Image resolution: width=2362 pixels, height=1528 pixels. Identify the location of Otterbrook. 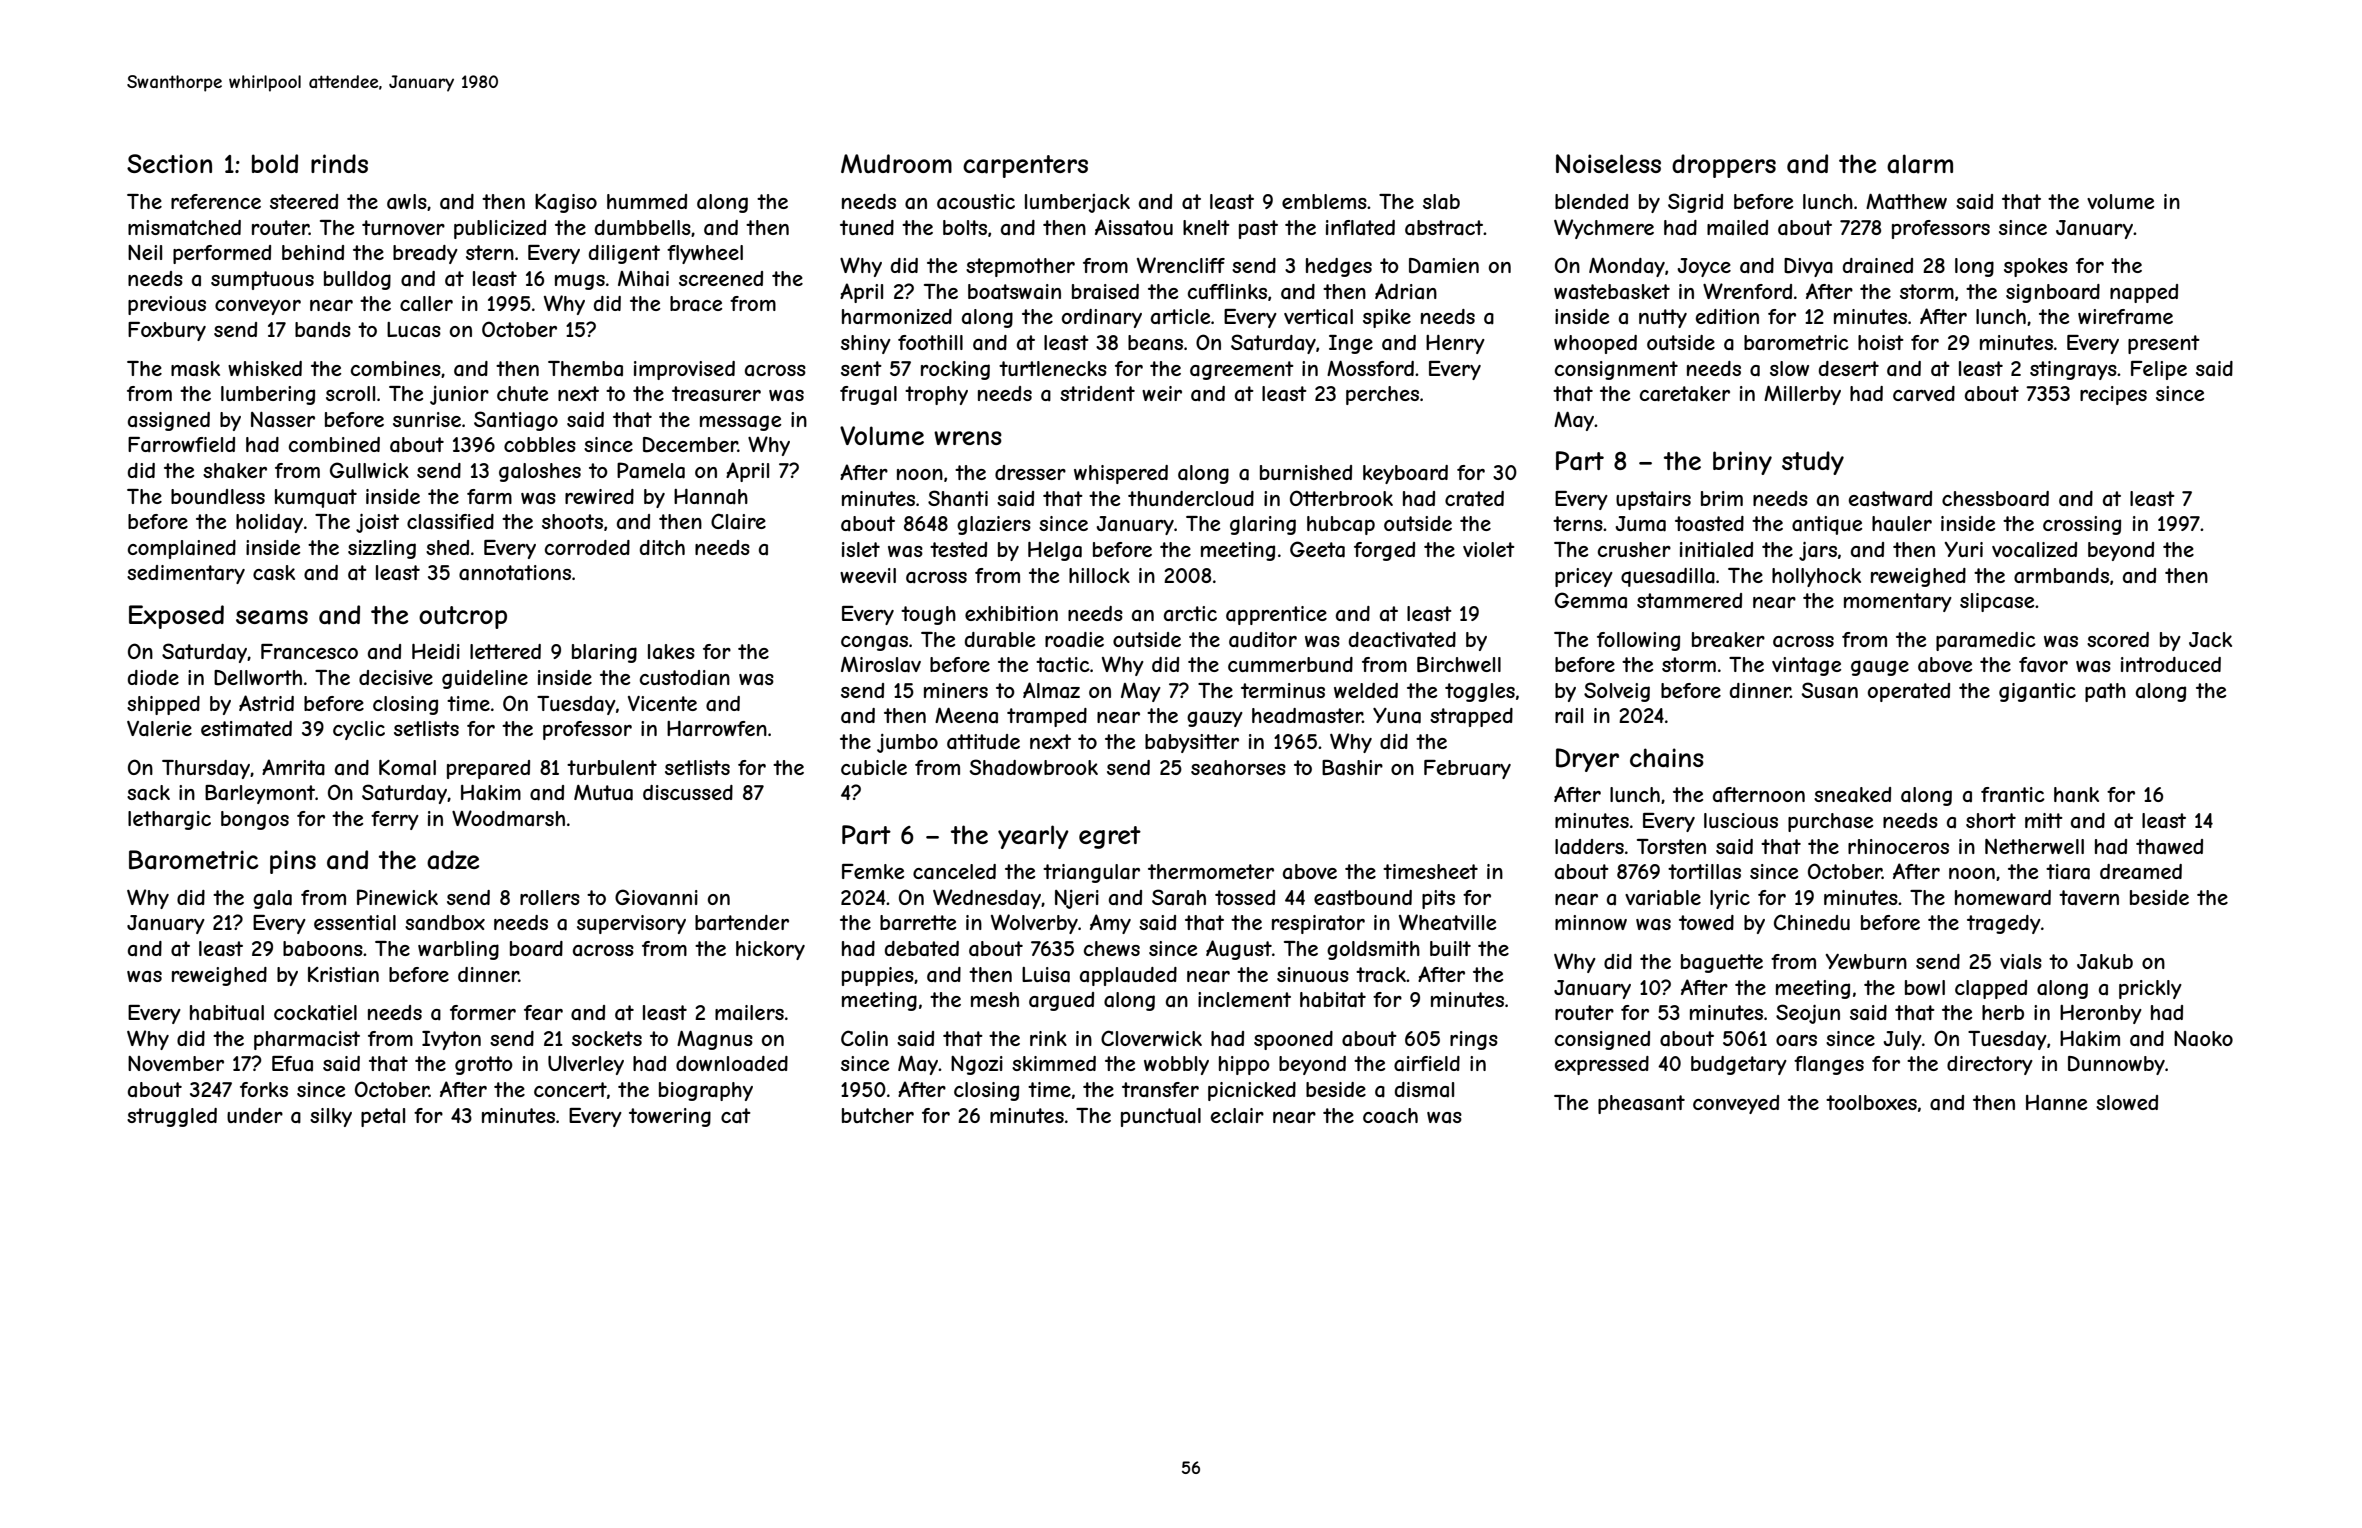
(1341, 498).
